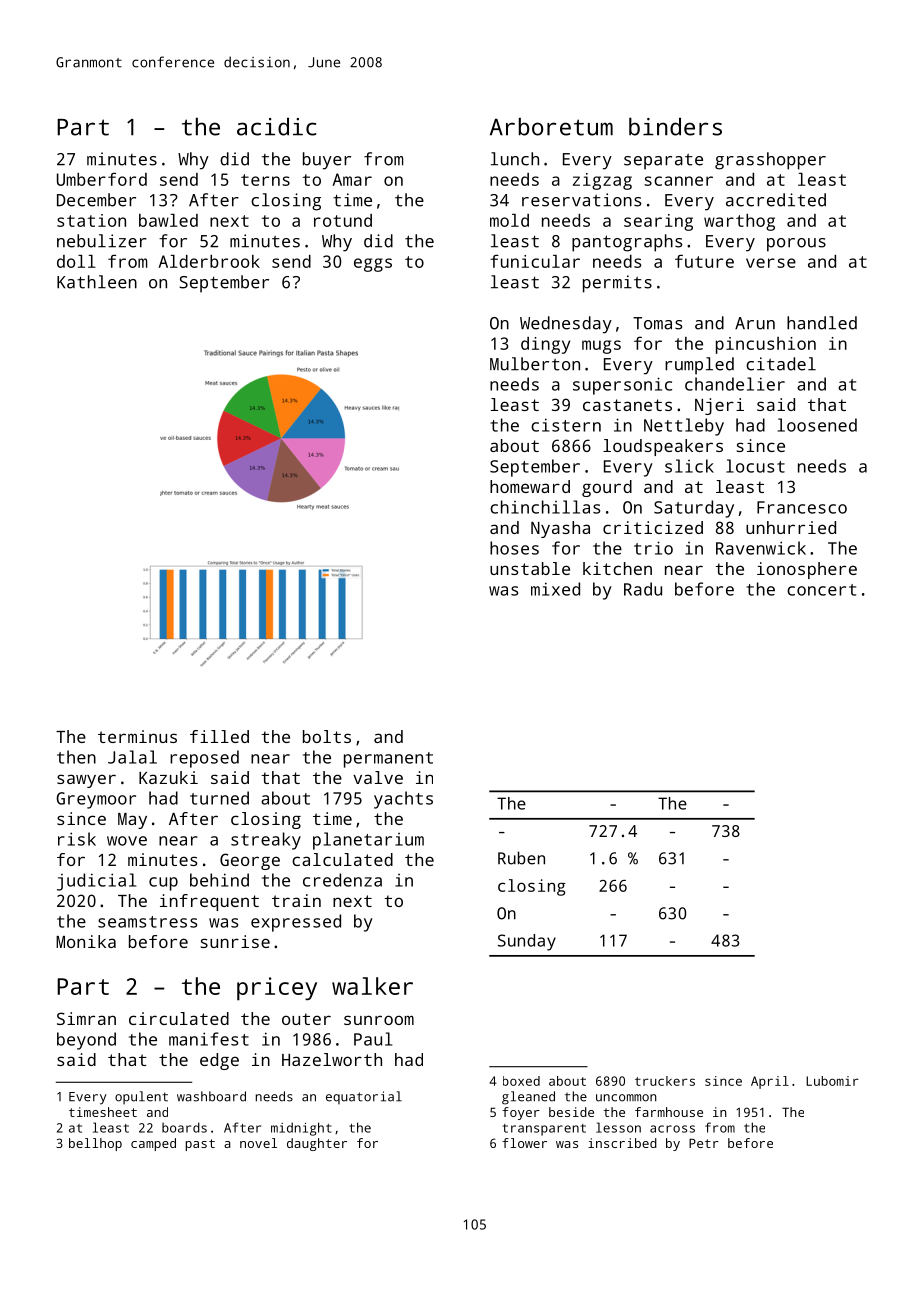  Describe the element at coordinates (515, 159) in the image. I see `lunch` at that location.
